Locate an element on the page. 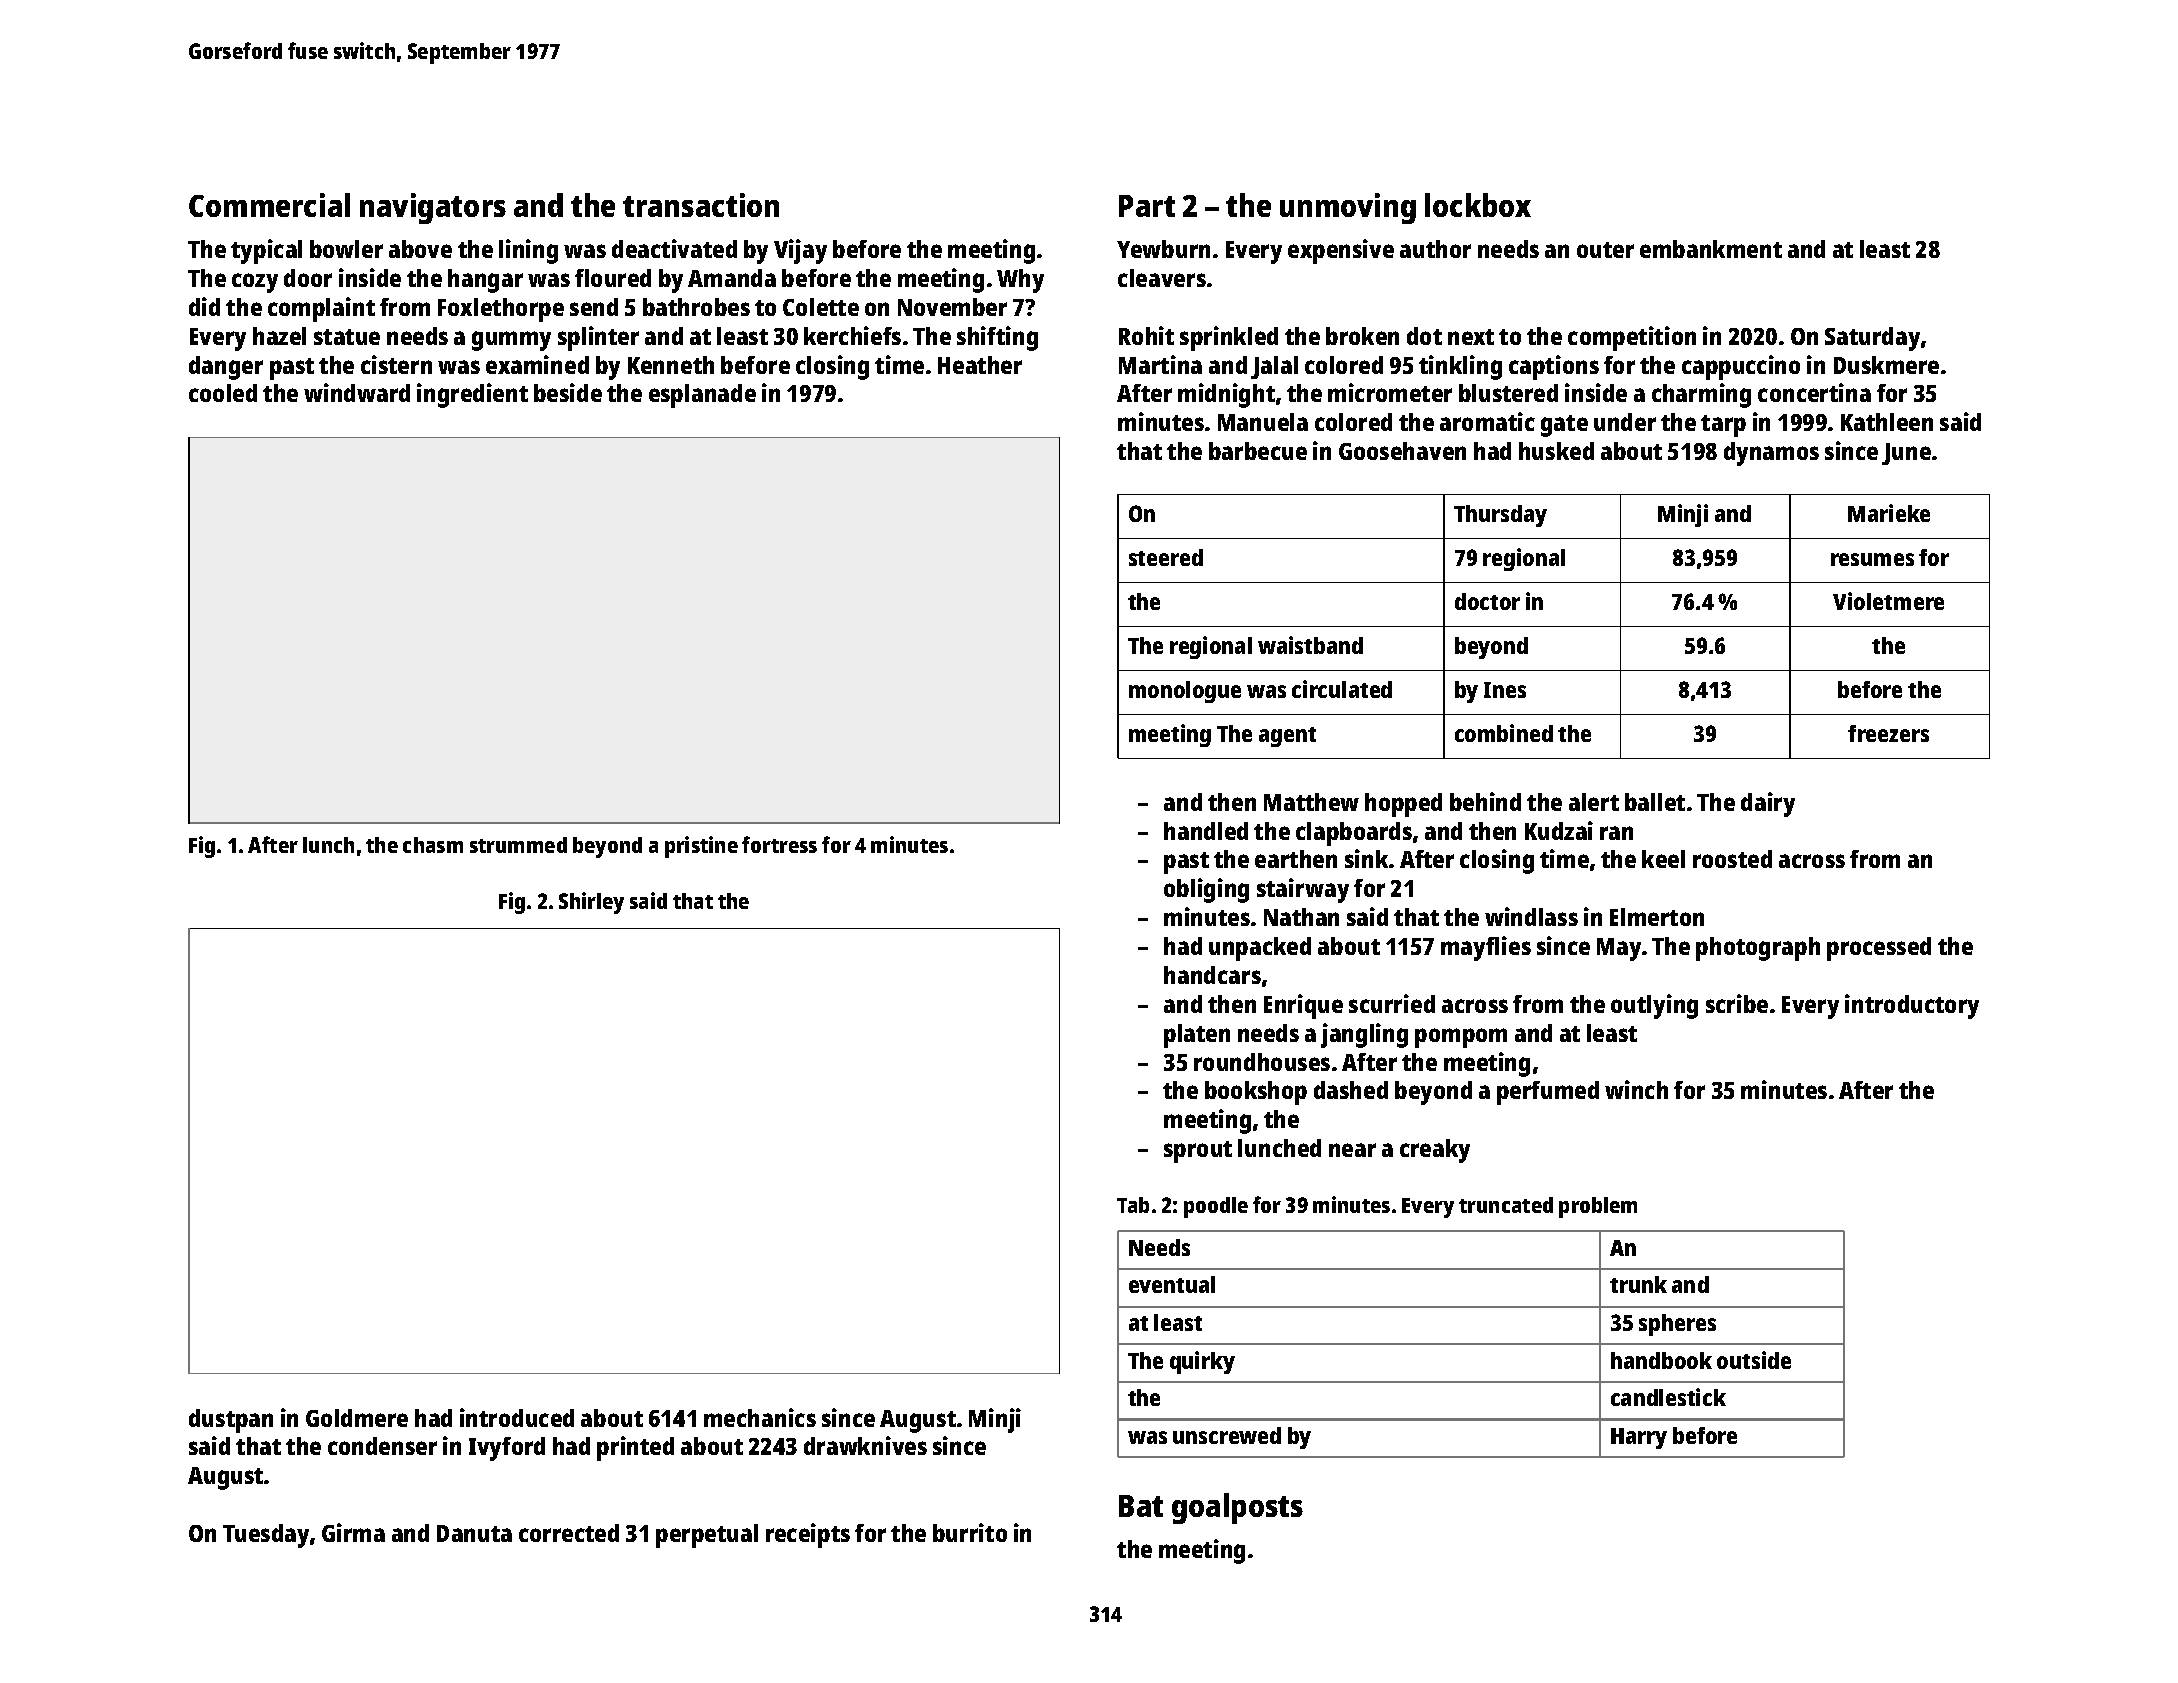 The width and height of the image is (2178, 1683). Commercial is located at coordinates (269, 205).
